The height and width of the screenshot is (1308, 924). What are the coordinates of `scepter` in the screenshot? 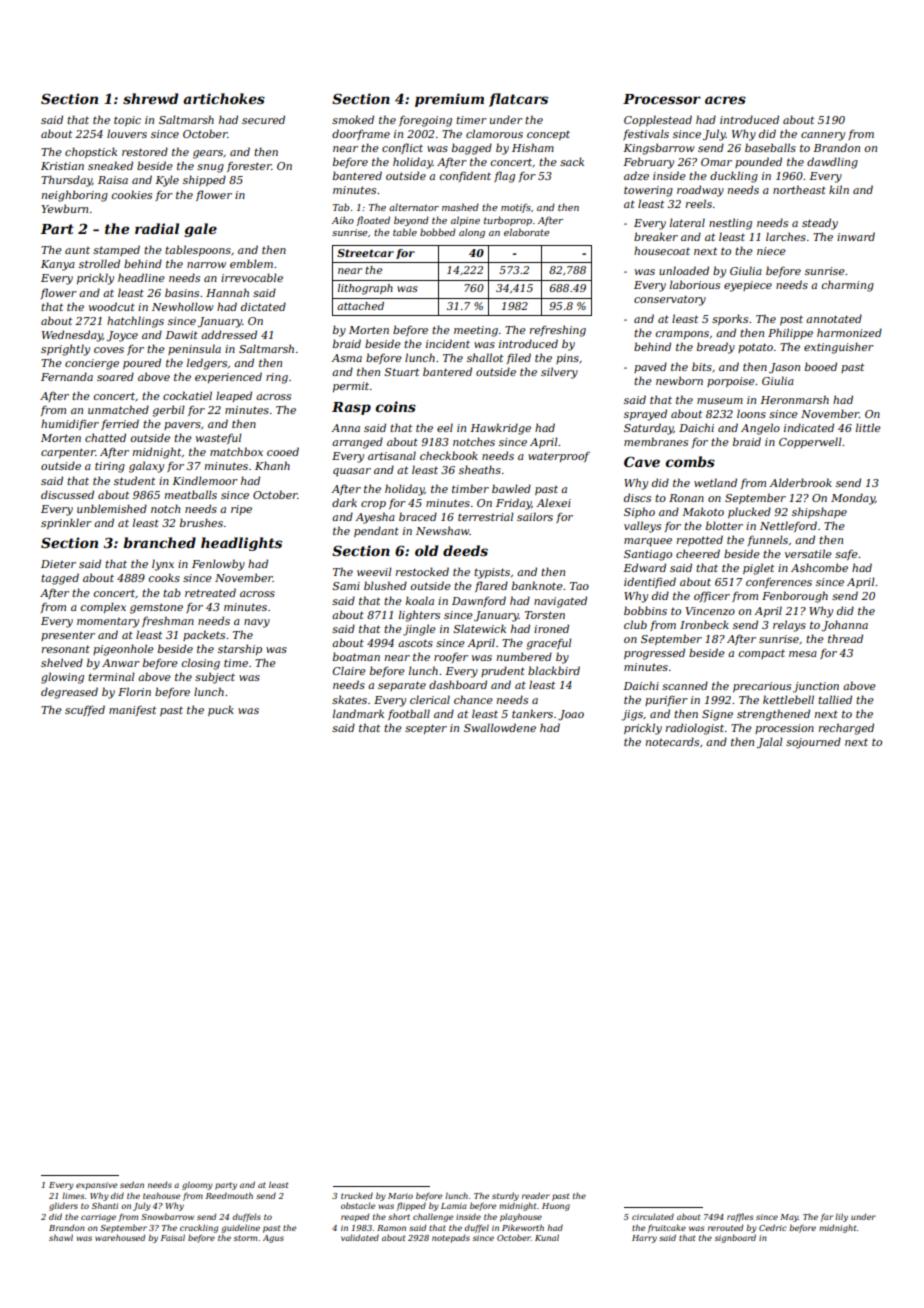 It's located at (426, 729).
